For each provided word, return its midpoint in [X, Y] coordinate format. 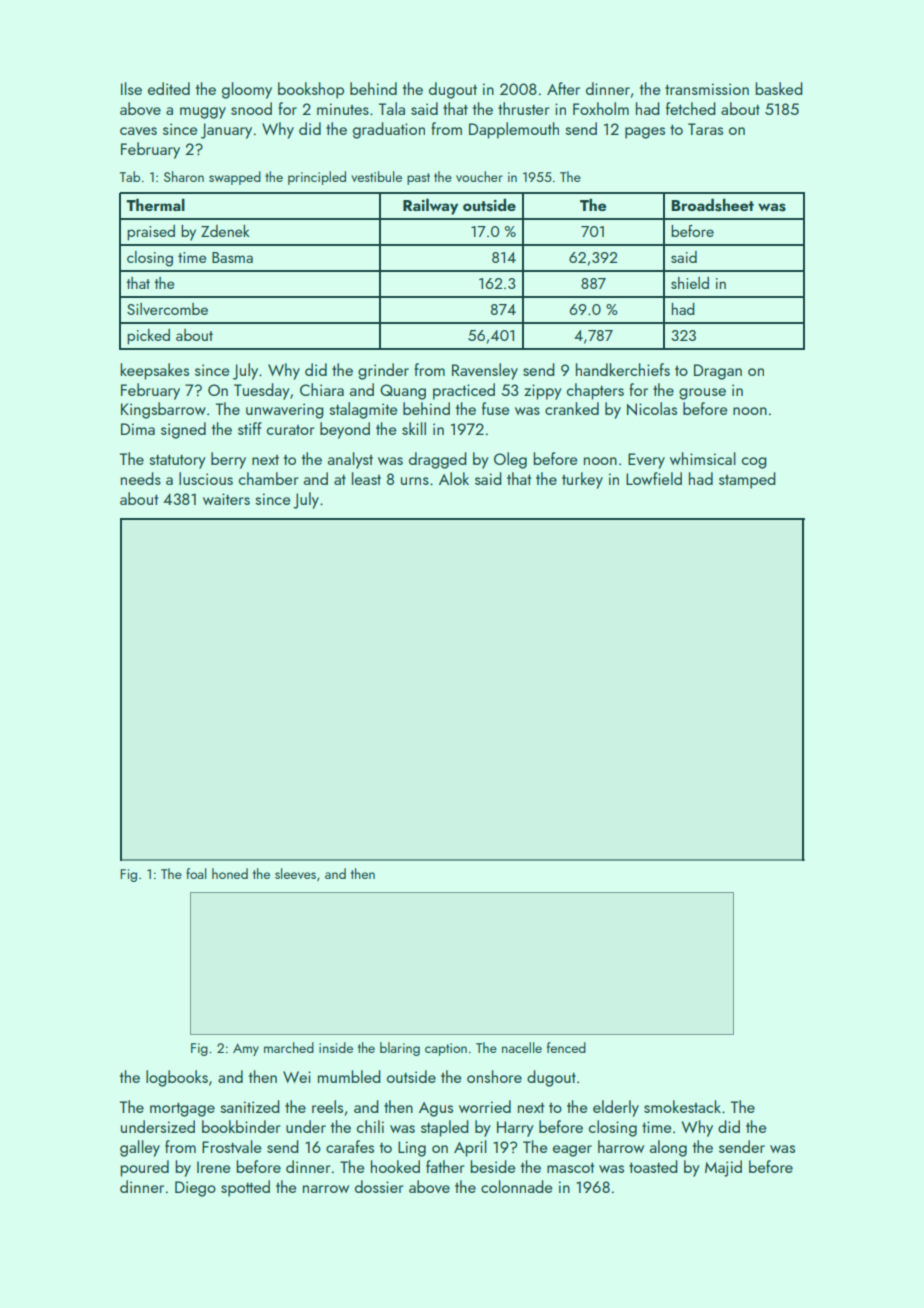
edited [169, 88]
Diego [195, 1189]
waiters [226, 499]
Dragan [718, 372]
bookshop [311, 90]
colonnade [516, 1186]
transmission [707, 89]
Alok [454, 478]
